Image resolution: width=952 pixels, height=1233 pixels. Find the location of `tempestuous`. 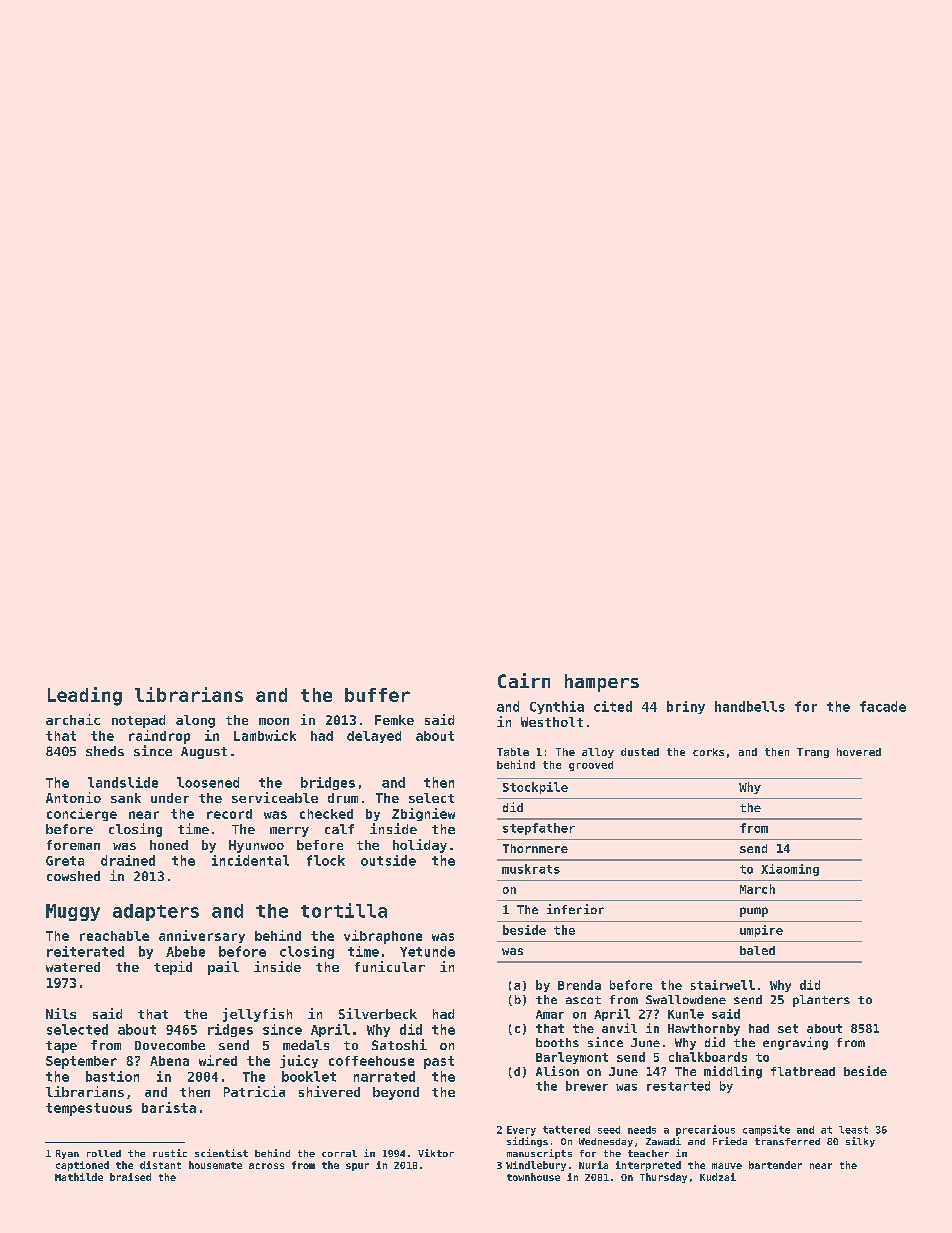

tempestuous is located at coordinates (89, 1109).
